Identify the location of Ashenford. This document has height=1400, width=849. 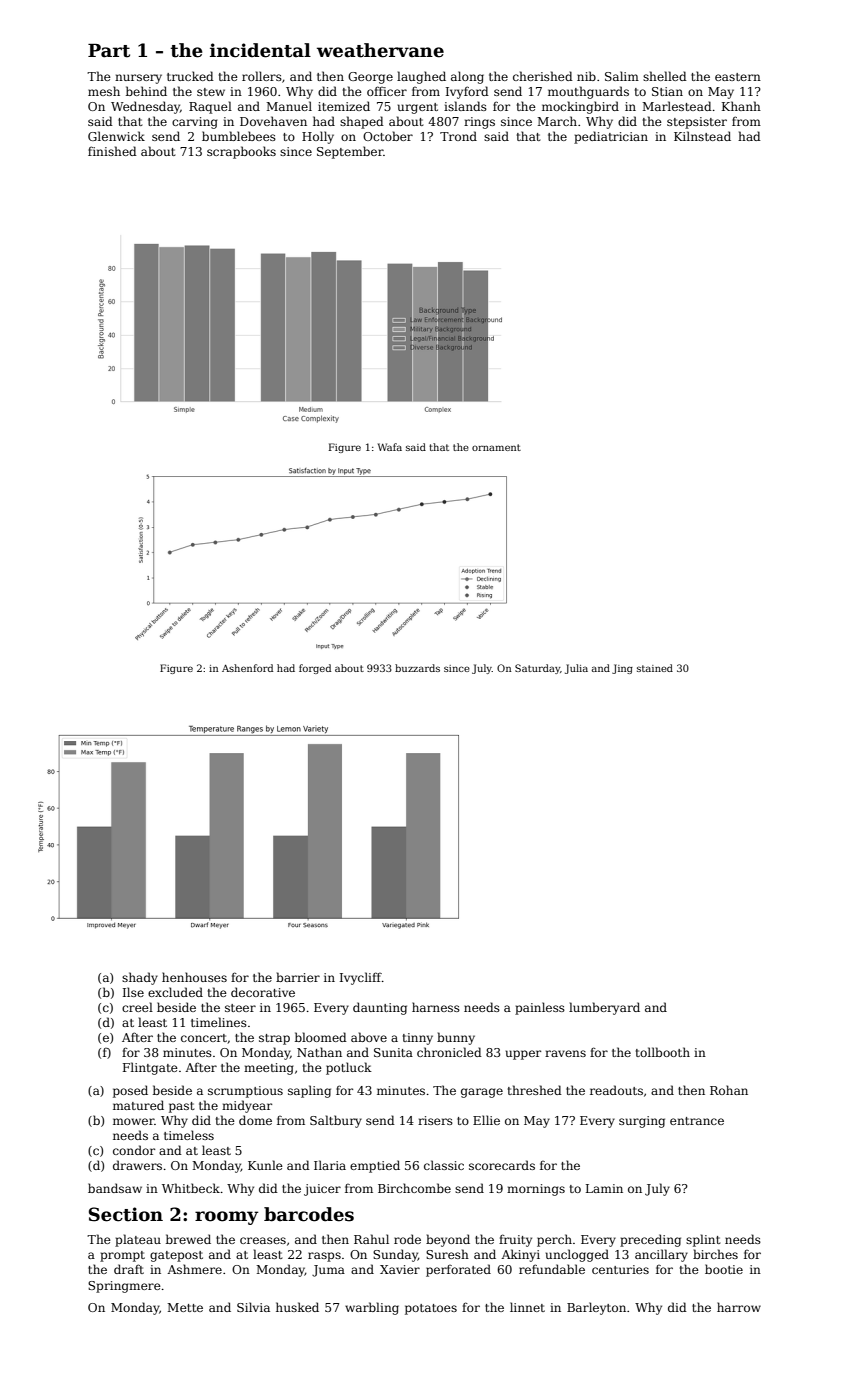
(247, 668).
